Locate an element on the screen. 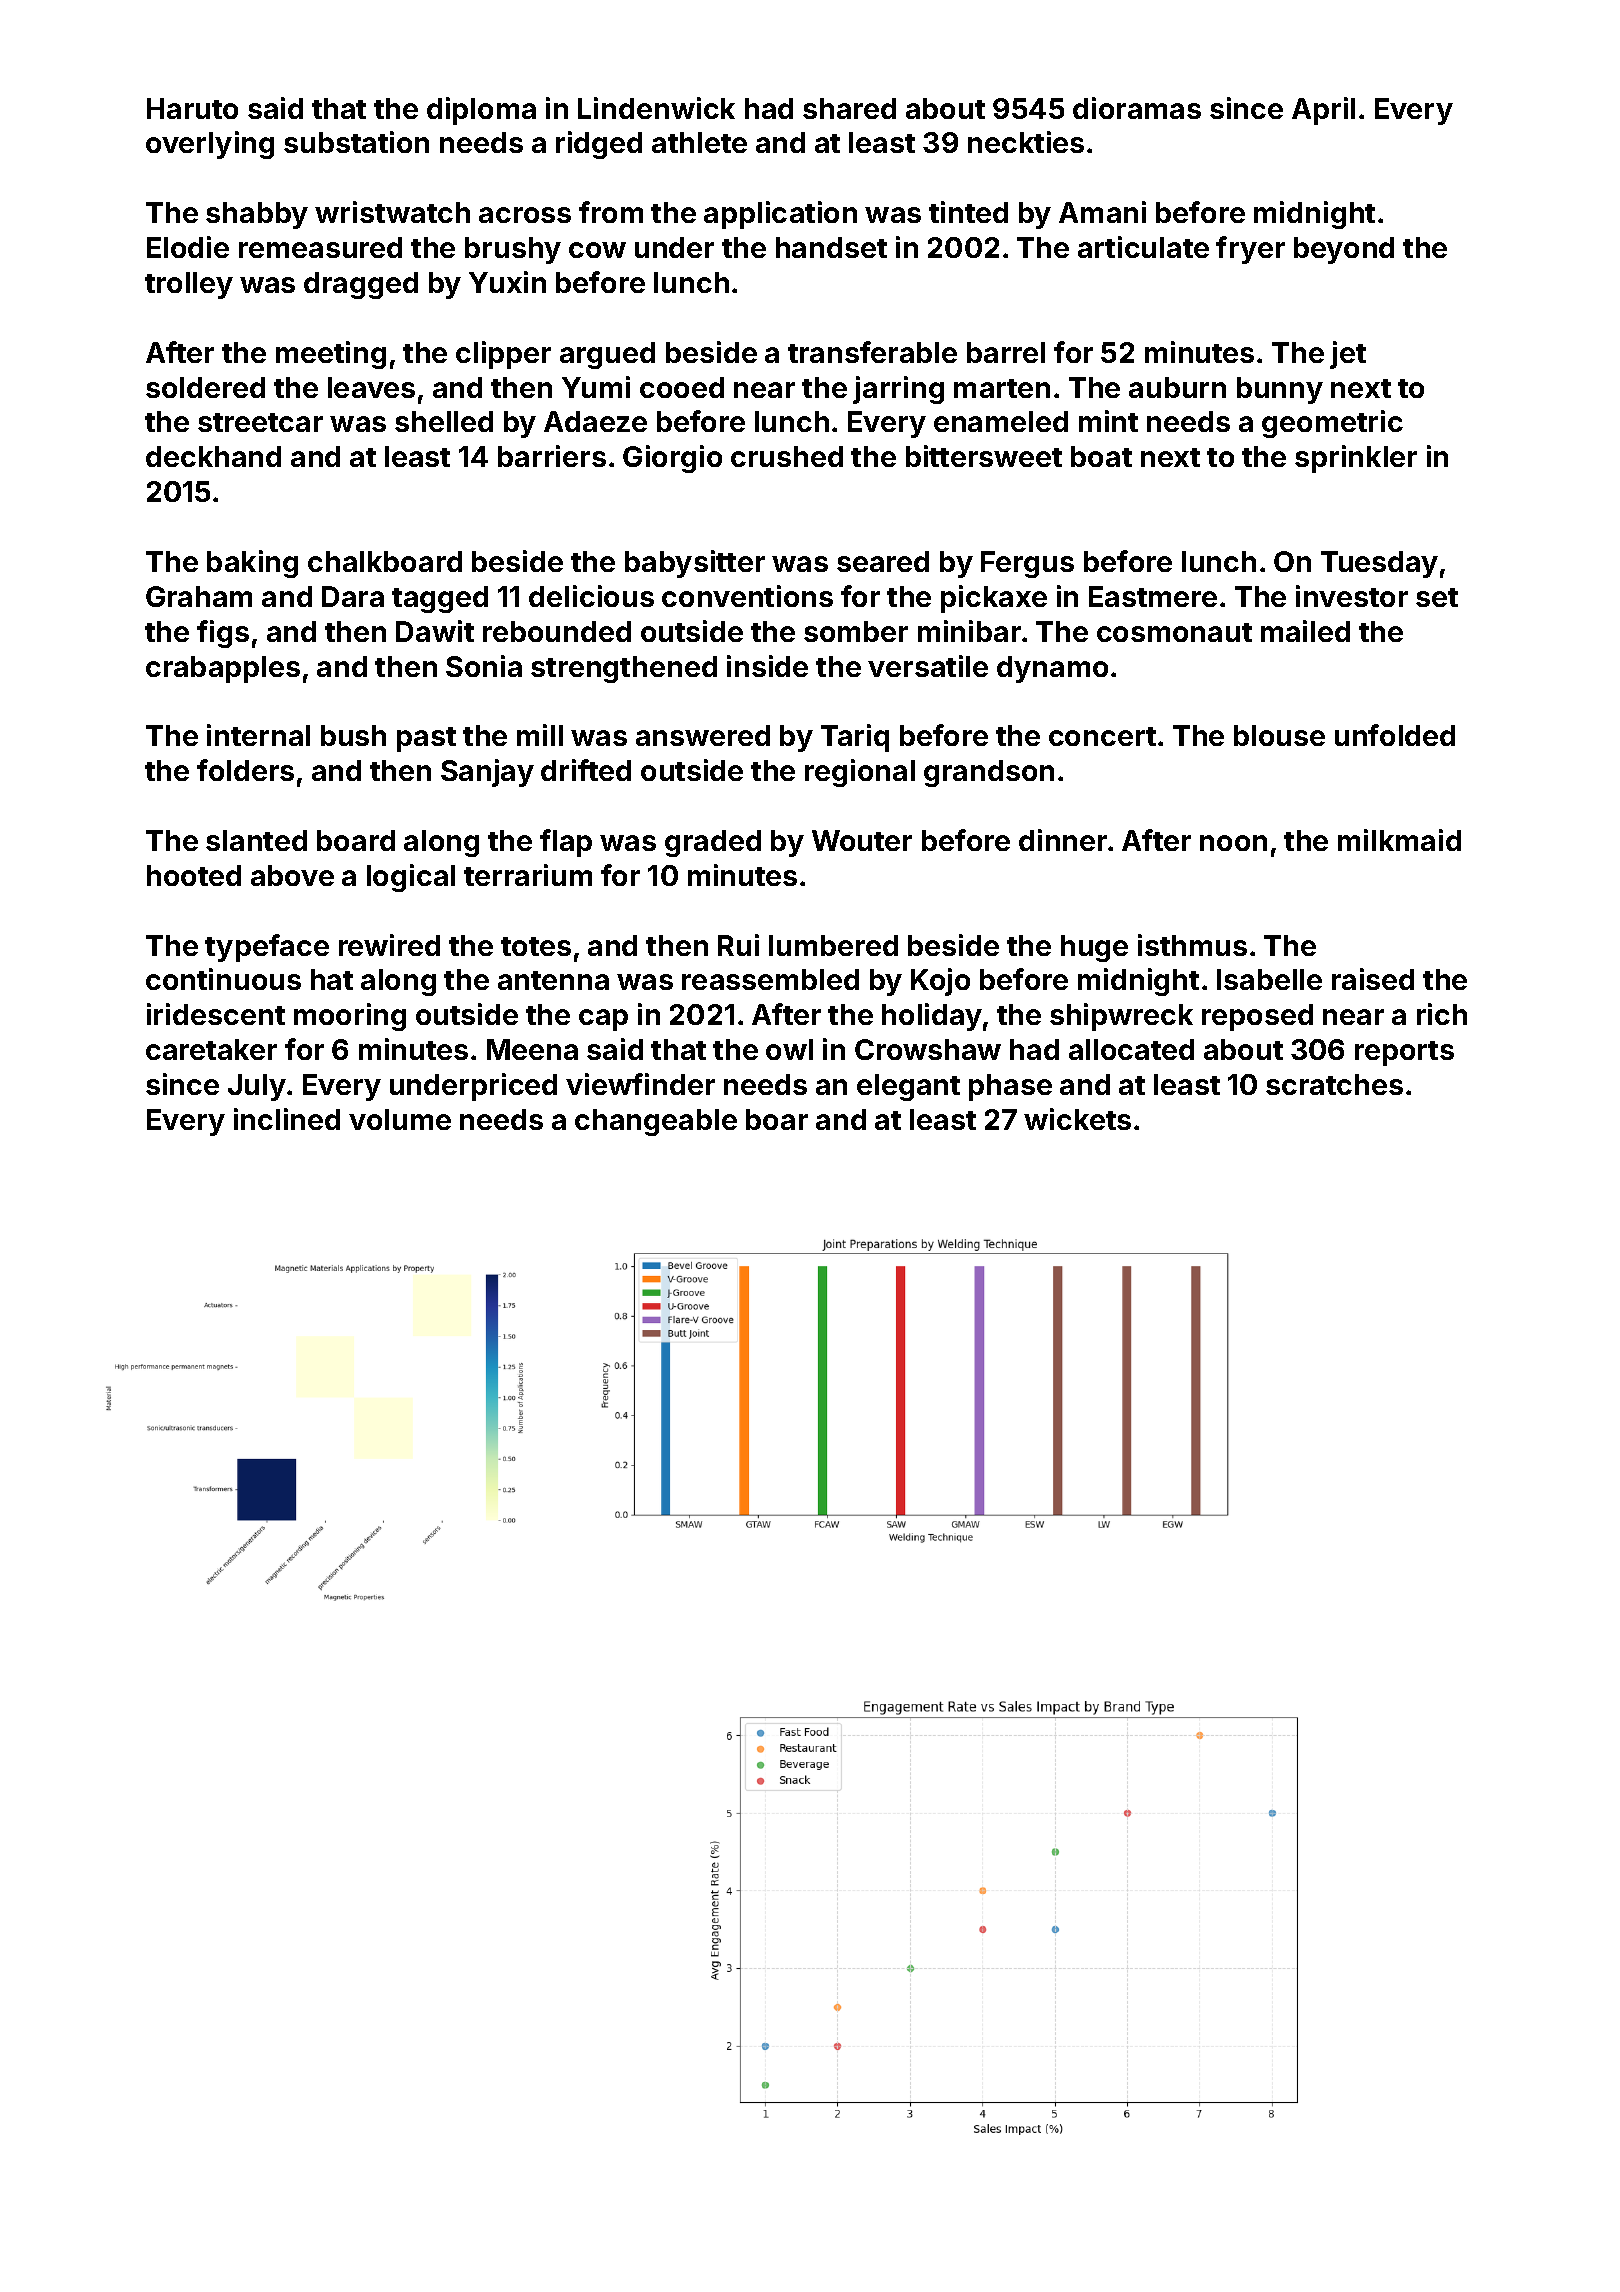  seared is located at coordinates (883, 561).
